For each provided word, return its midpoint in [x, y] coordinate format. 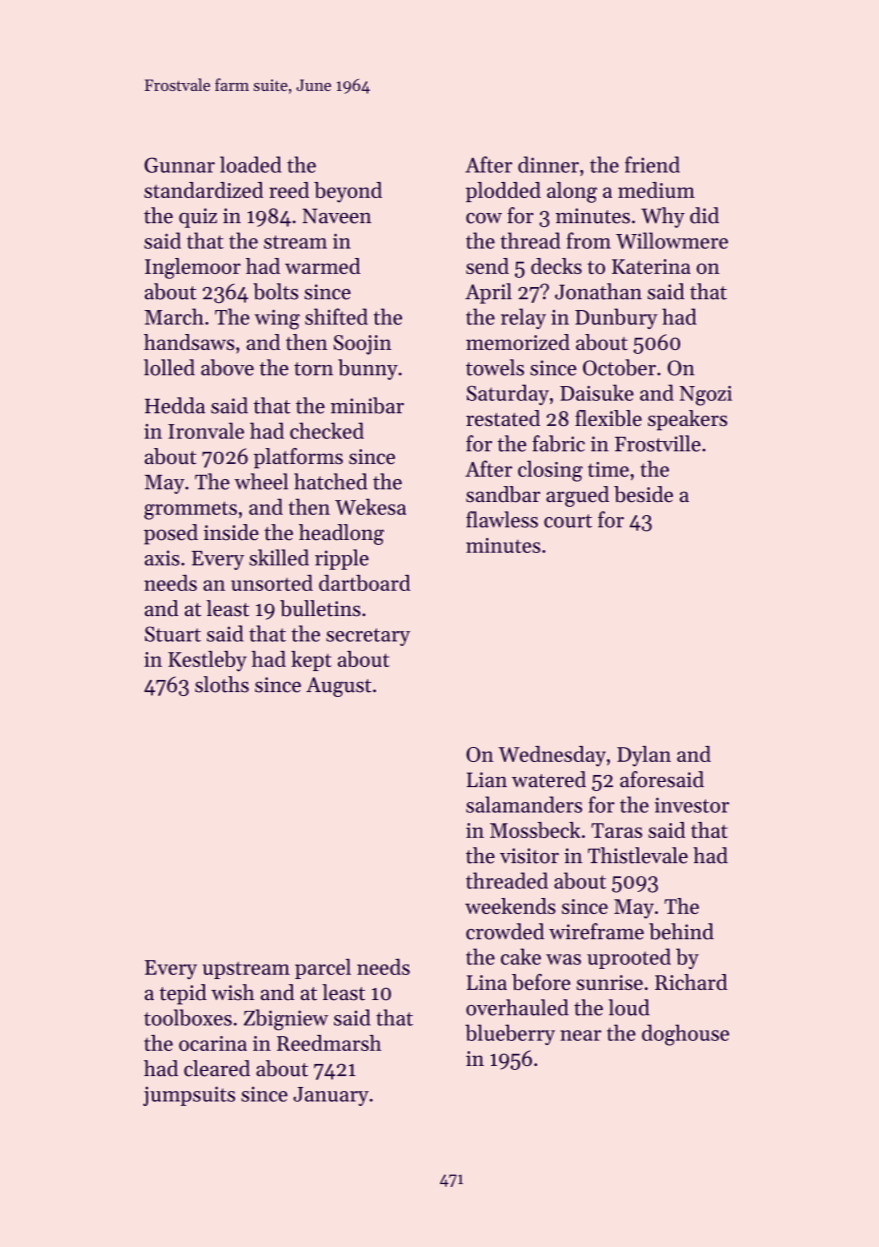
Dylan [644, 756]
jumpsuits [189, 1096]
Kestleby [207, 661]
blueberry [510, 1034]
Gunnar [179, 165]
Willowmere [672, 240]
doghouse [685, 1035]
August [339, 687]
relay [523, 318]
